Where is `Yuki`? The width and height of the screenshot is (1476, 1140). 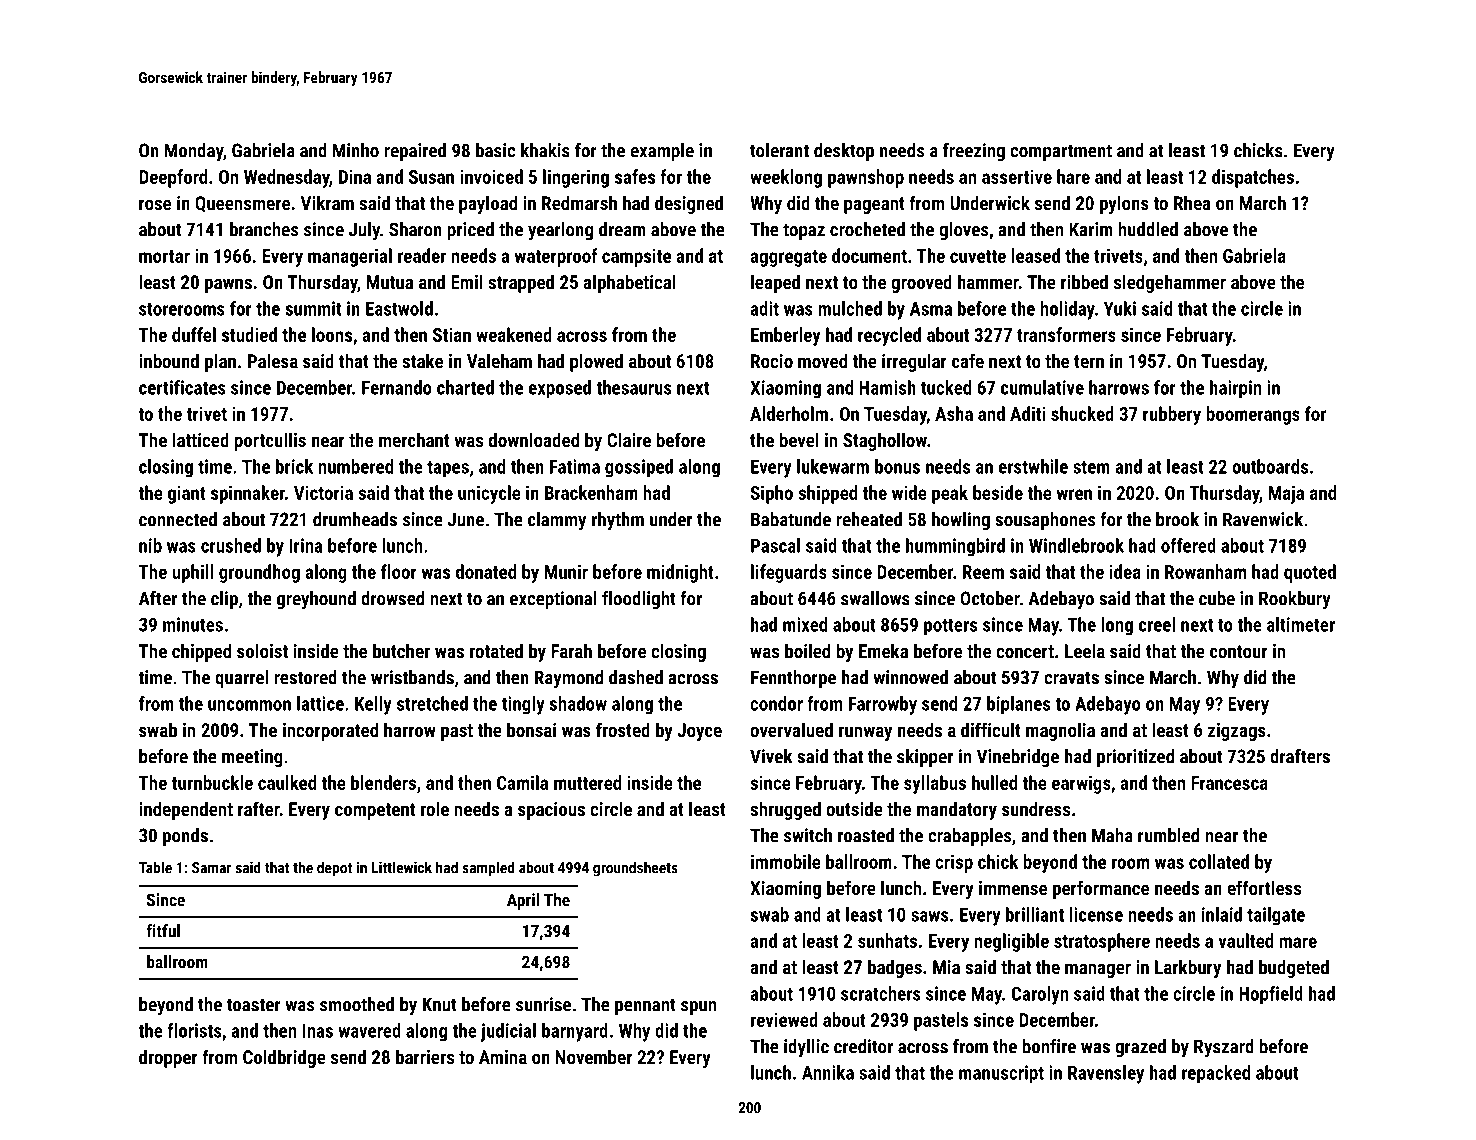
Yuki is located at coordinates (1120, 308).
